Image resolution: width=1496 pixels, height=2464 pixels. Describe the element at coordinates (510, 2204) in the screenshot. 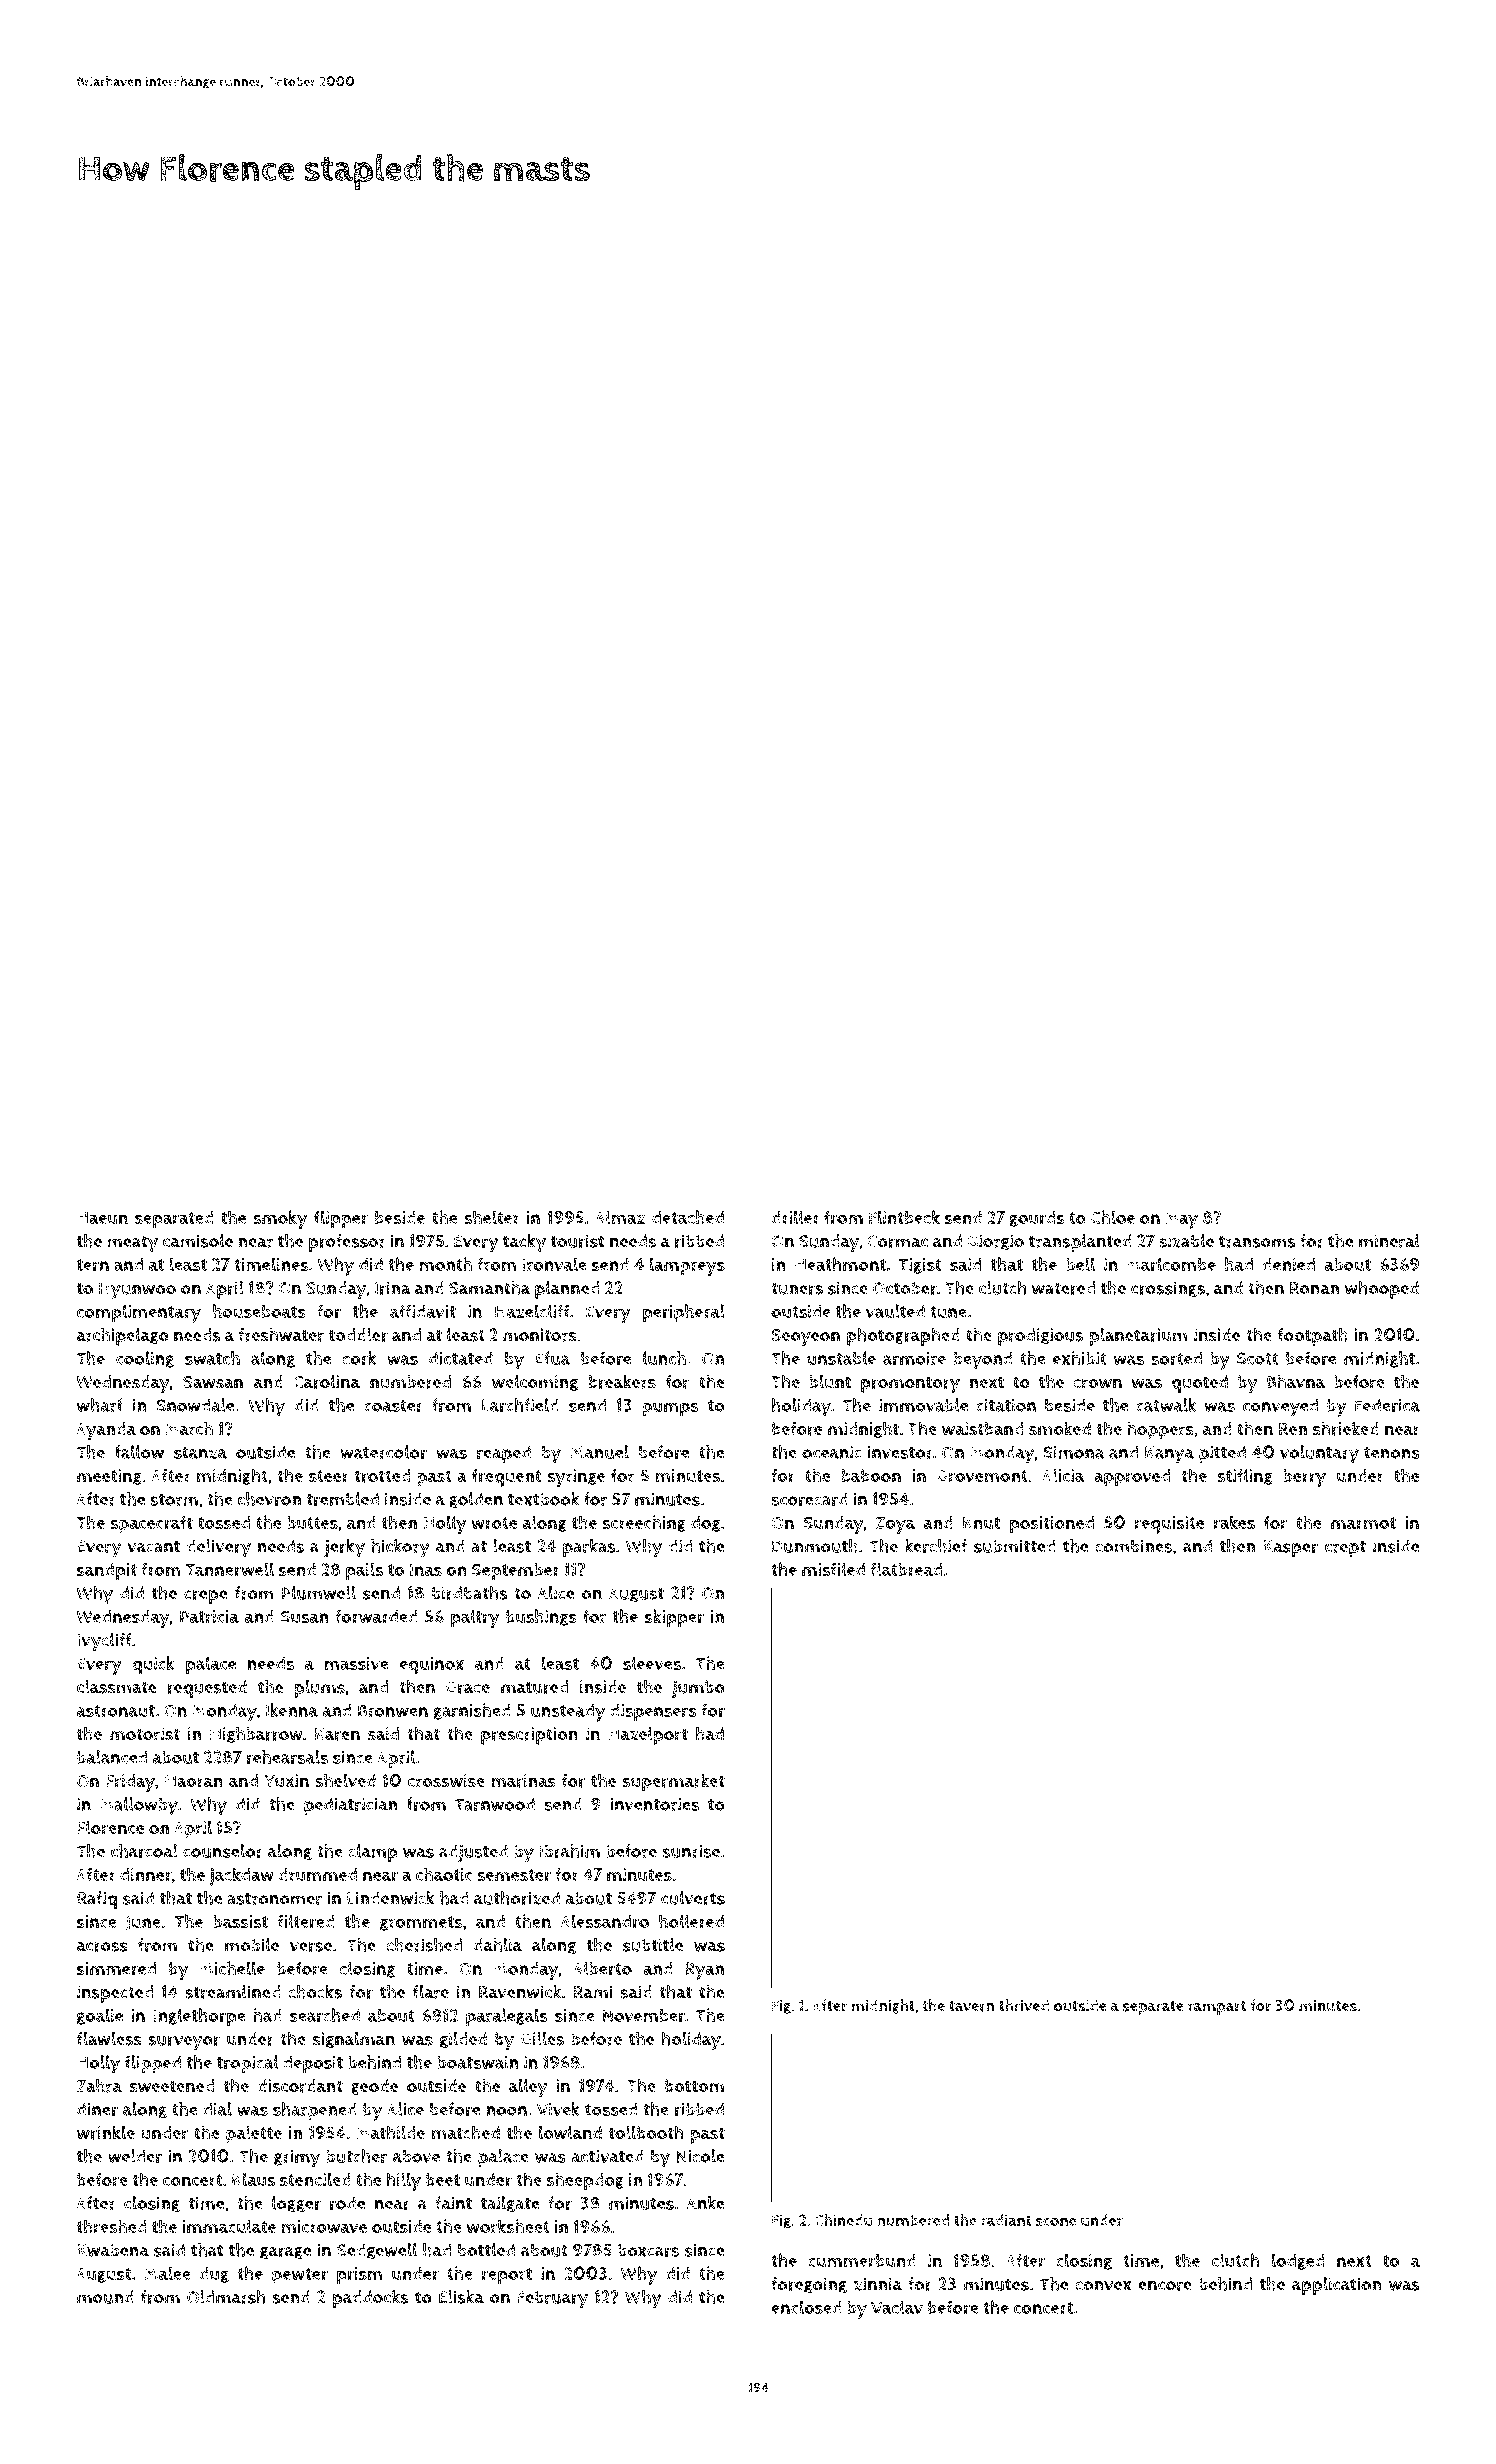

I see `tailgate` at that location.
